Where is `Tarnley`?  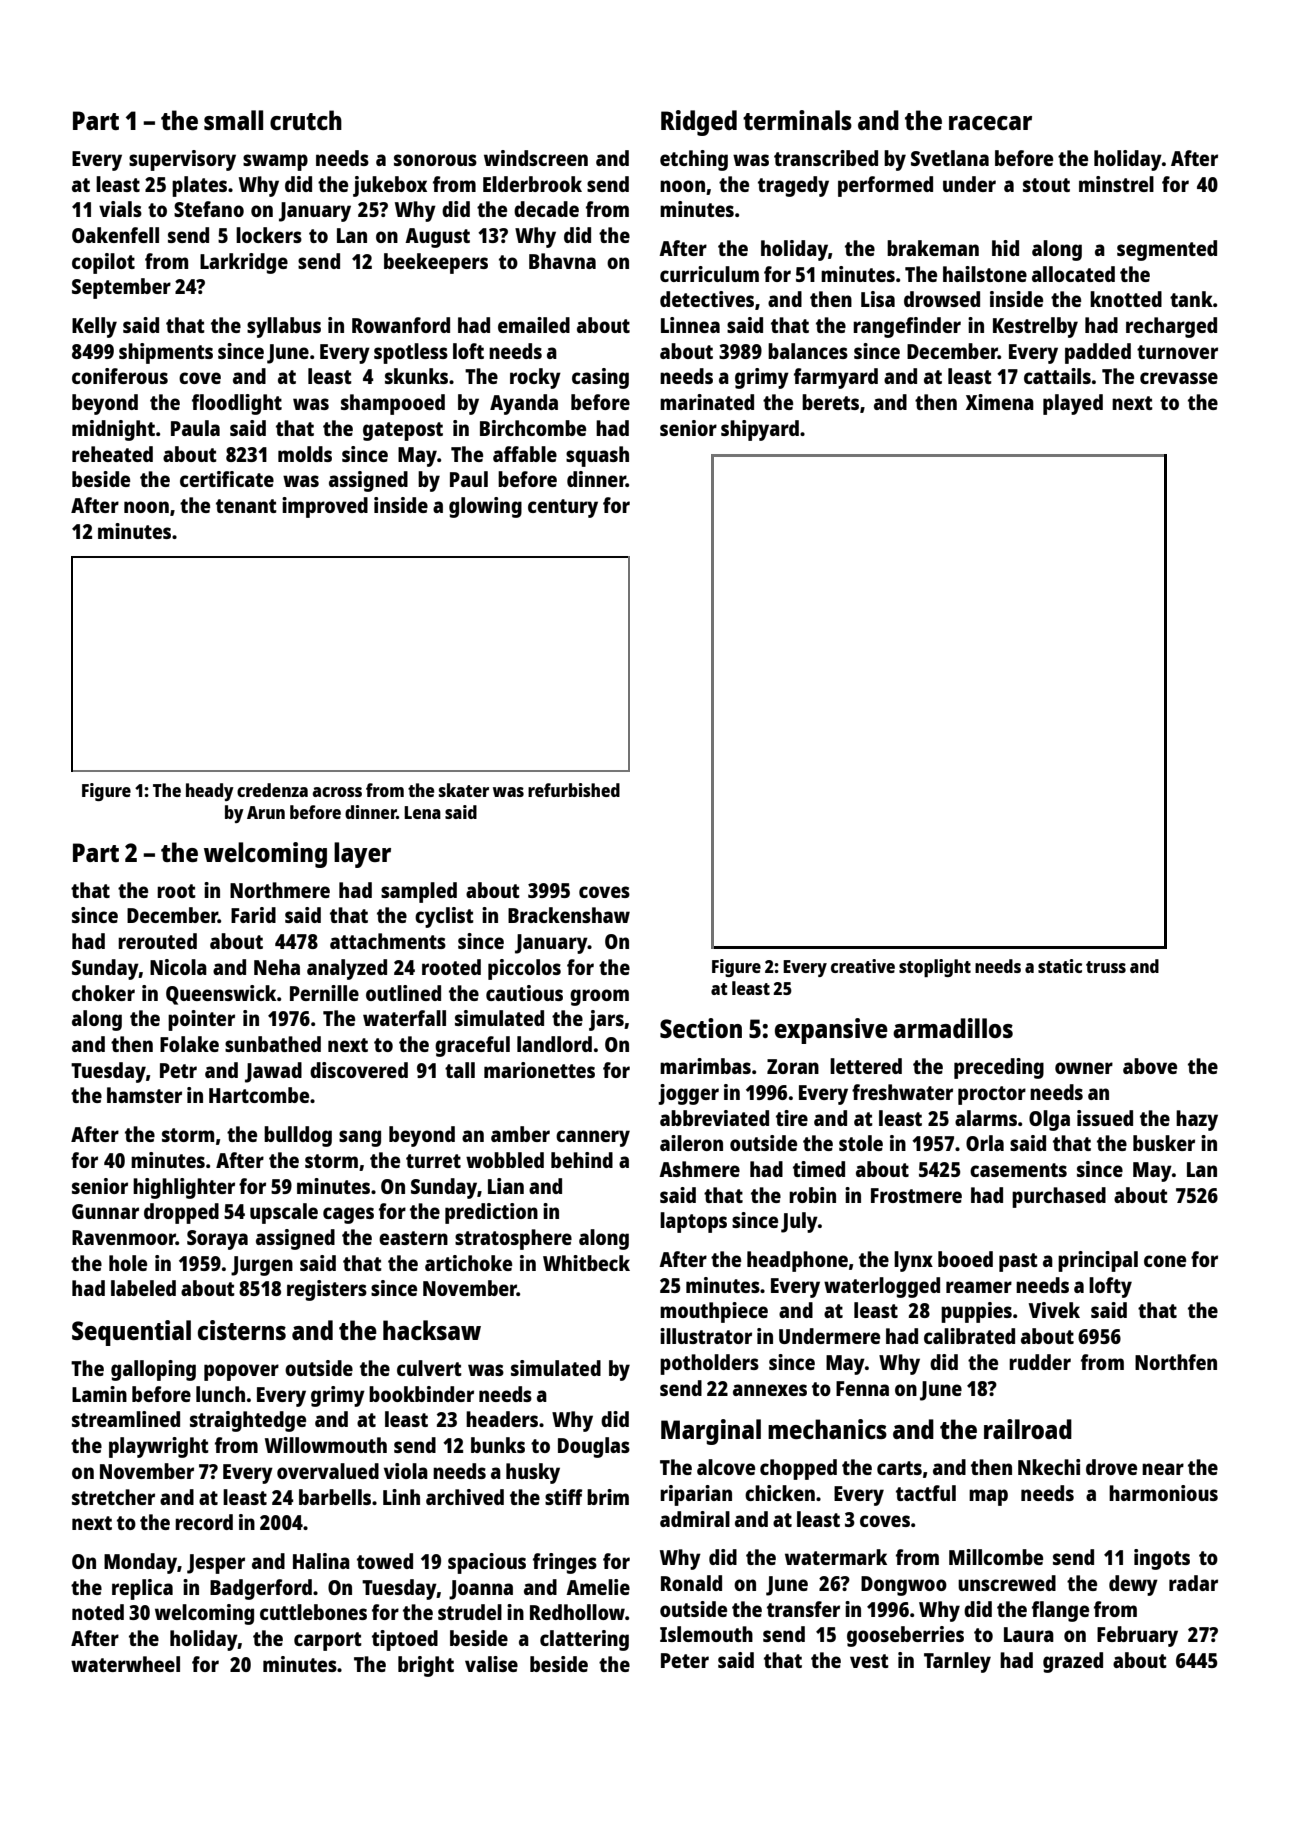 Tarnley is located at coordinates (957, 1662).
